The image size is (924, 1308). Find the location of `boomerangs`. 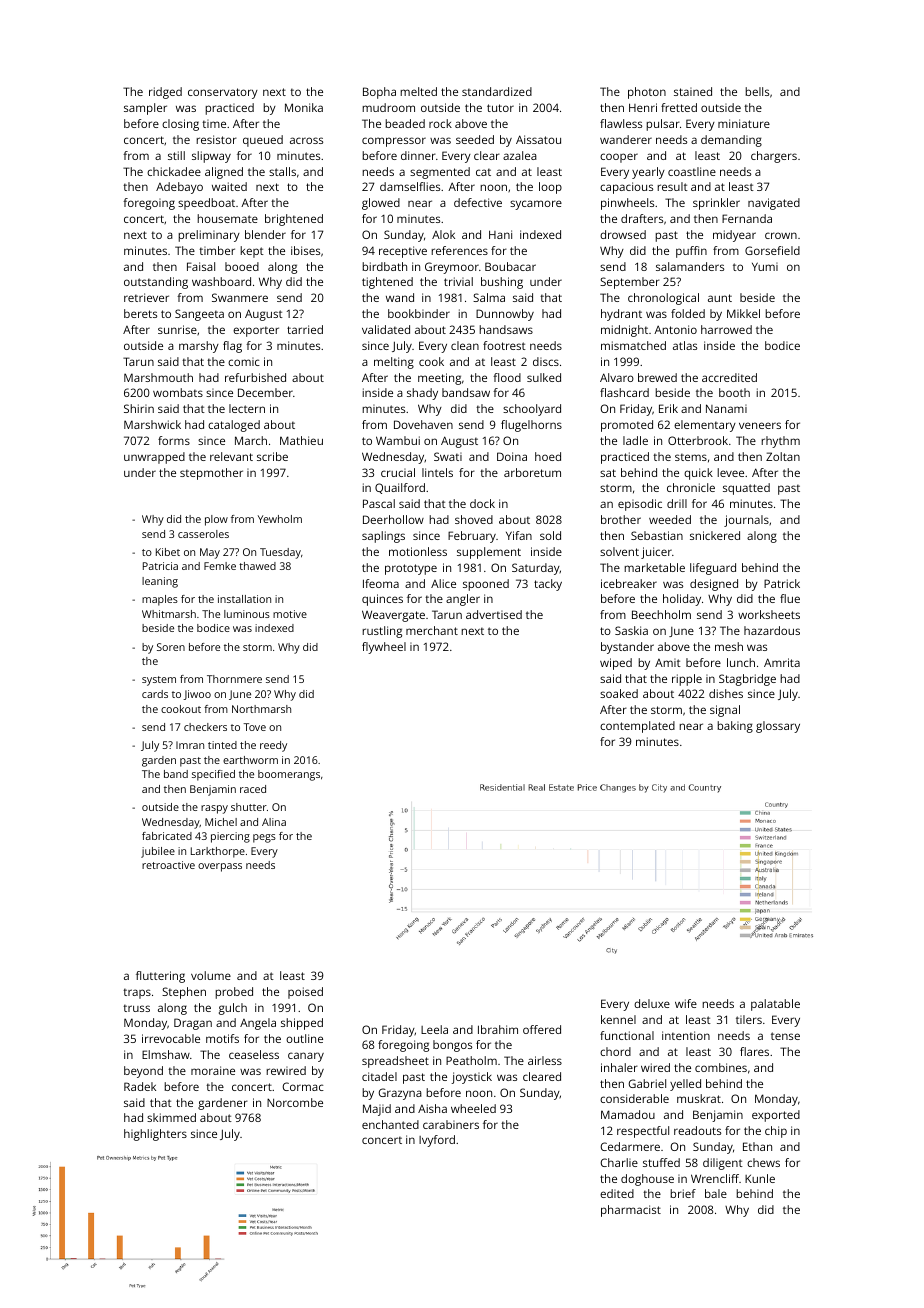

boomerangs is located at coordinates (289, 775).
